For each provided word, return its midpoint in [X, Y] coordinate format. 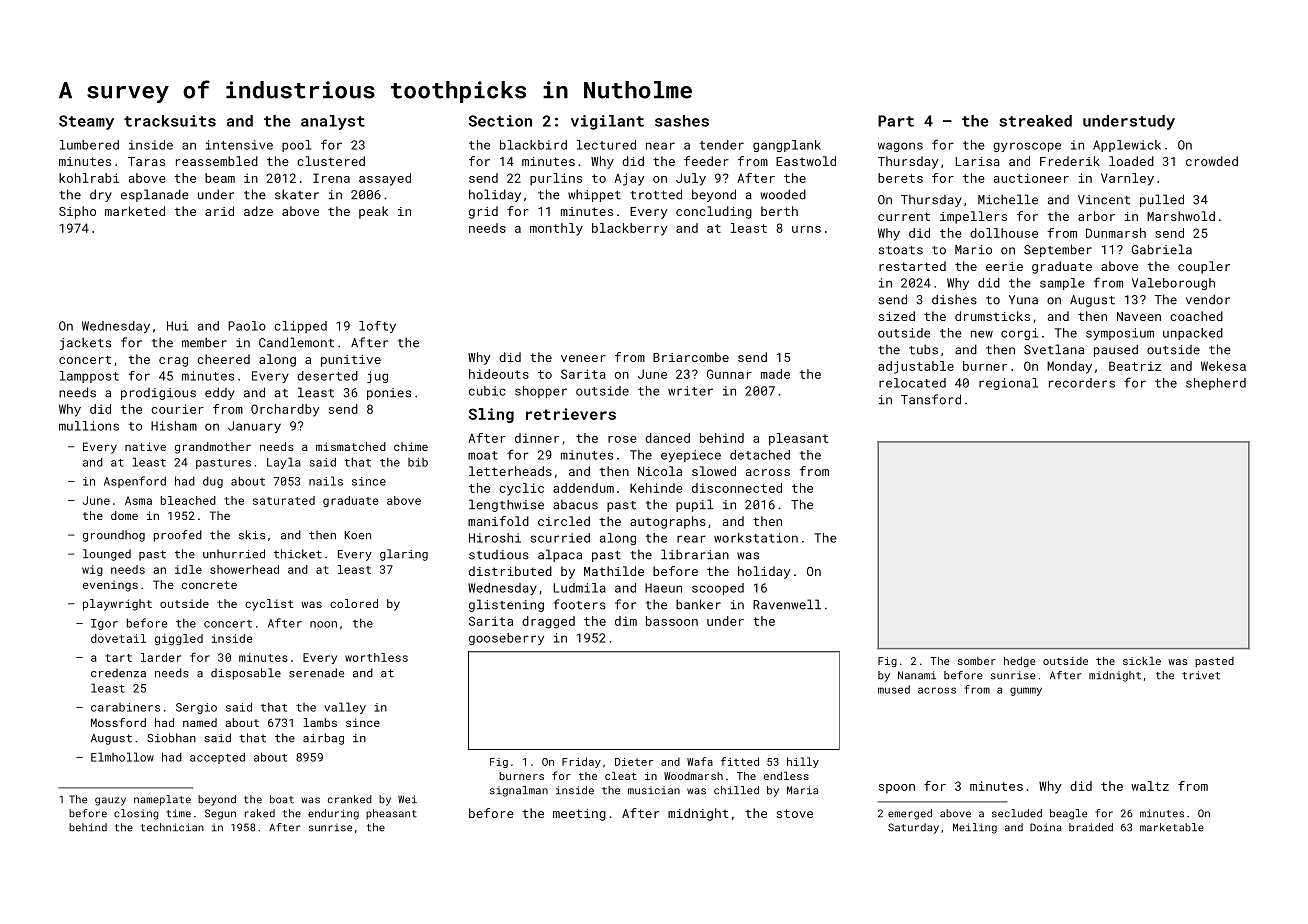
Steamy [86, 122]
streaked [1035, 121]
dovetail [118, 638]
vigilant [607, 122]
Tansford [931, 399]
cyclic [521, 489]
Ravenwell [787, 604]
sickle [1142, 661]
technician [172, 827]
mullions [89, 426]
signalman [519, 791]
